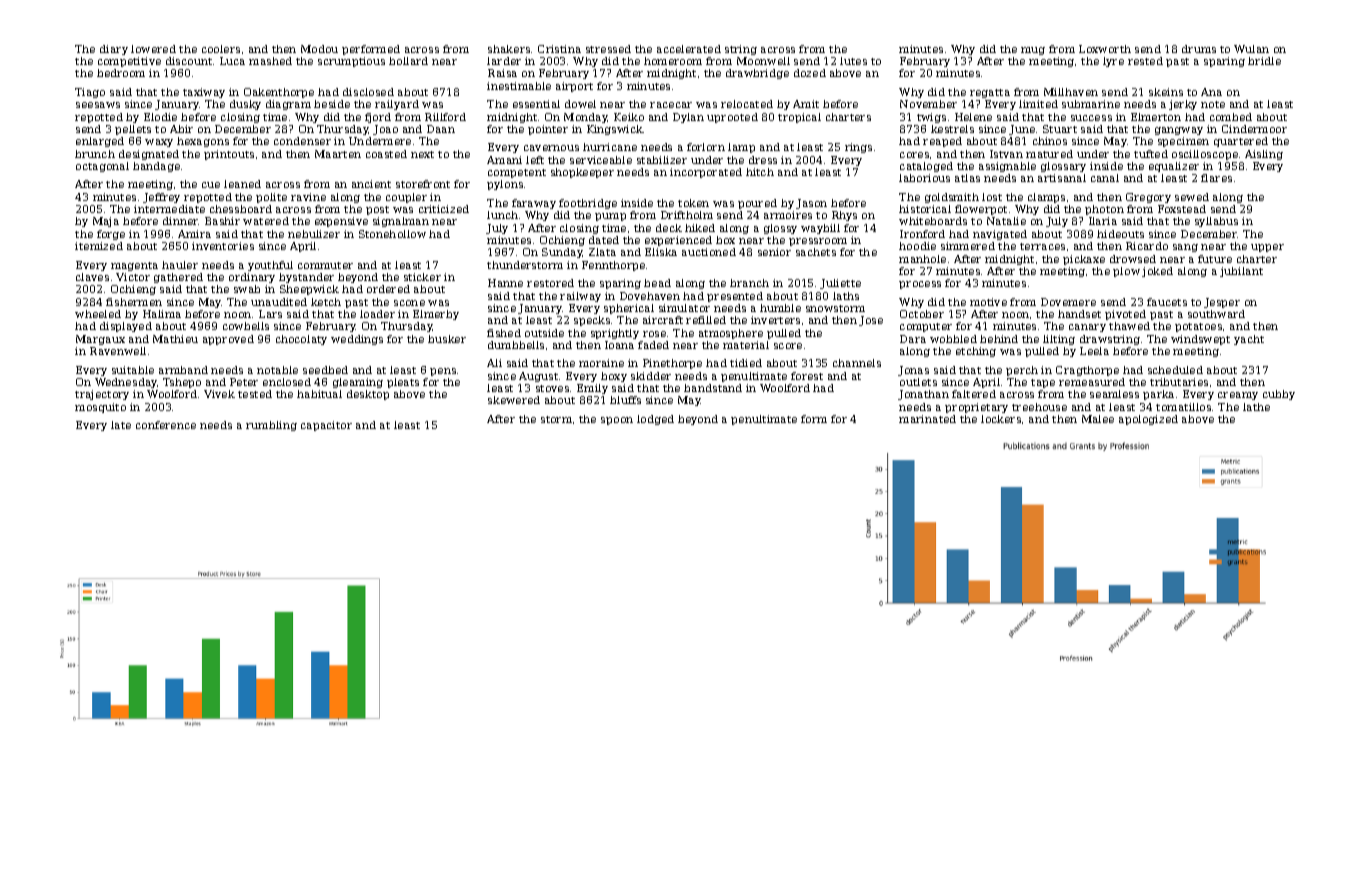 The image size is (1372, 887). I want to click on cue, so click(211, 185).
